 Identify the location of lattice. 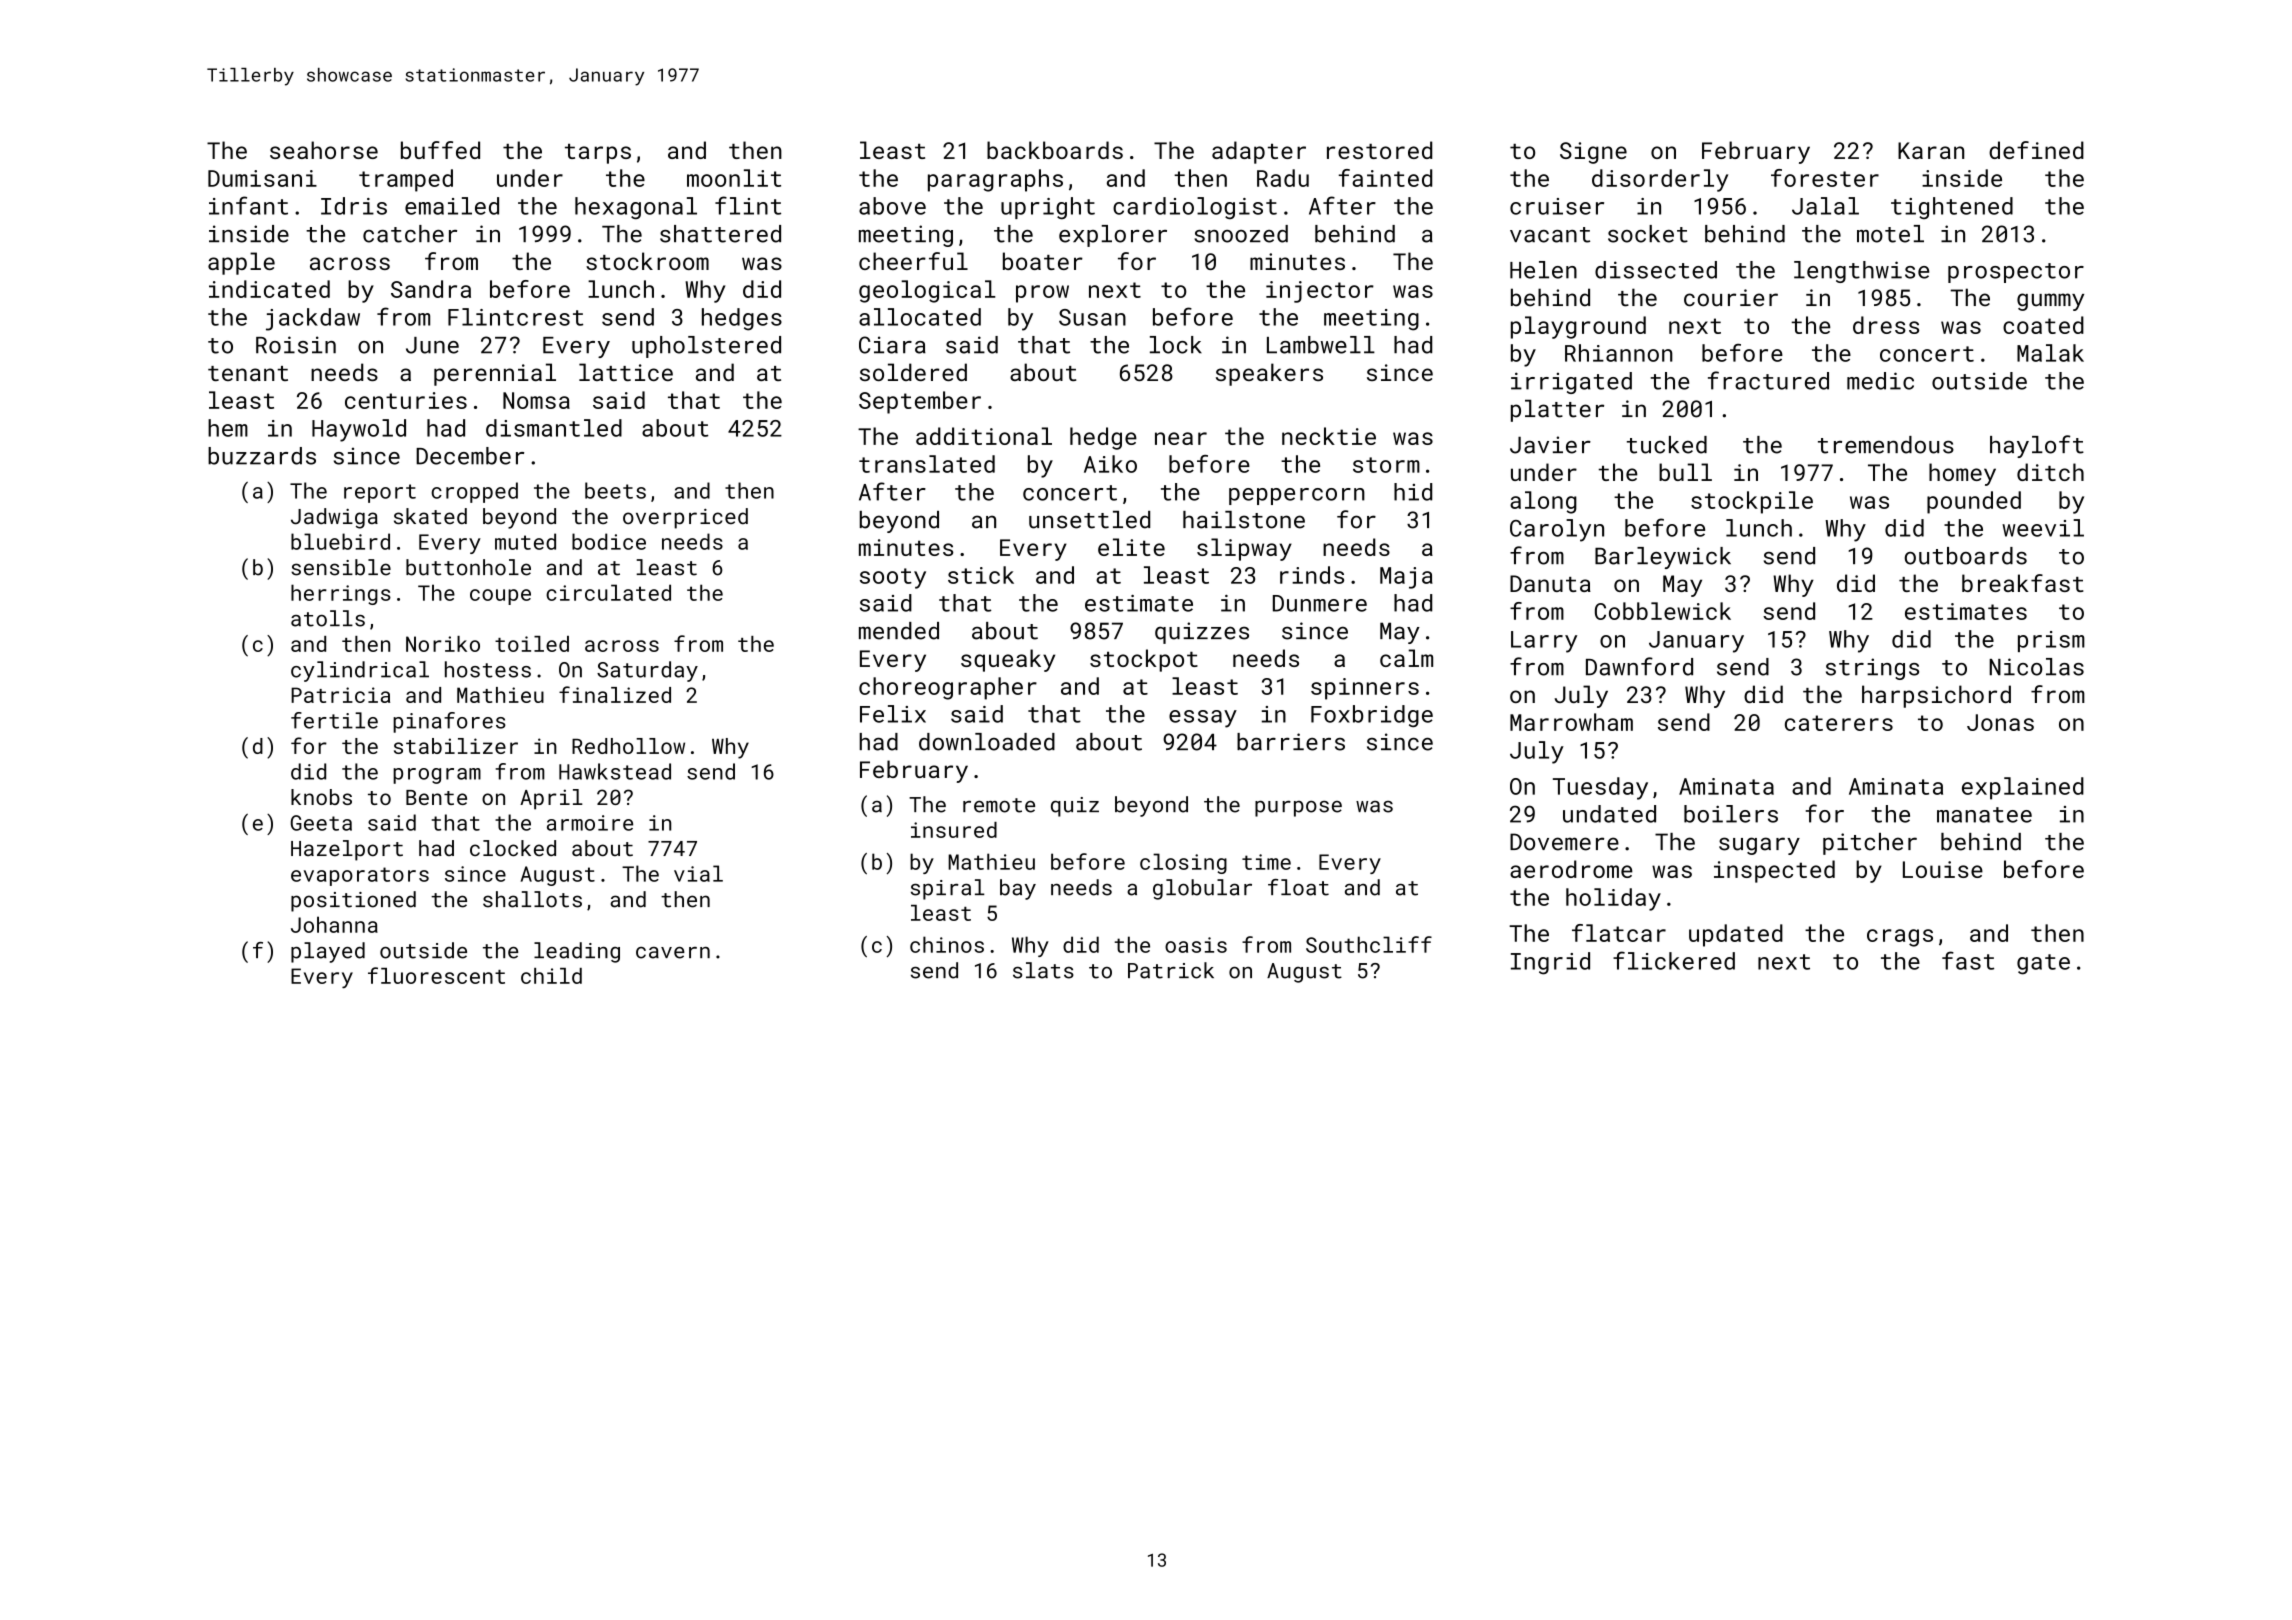
(626, 372).
